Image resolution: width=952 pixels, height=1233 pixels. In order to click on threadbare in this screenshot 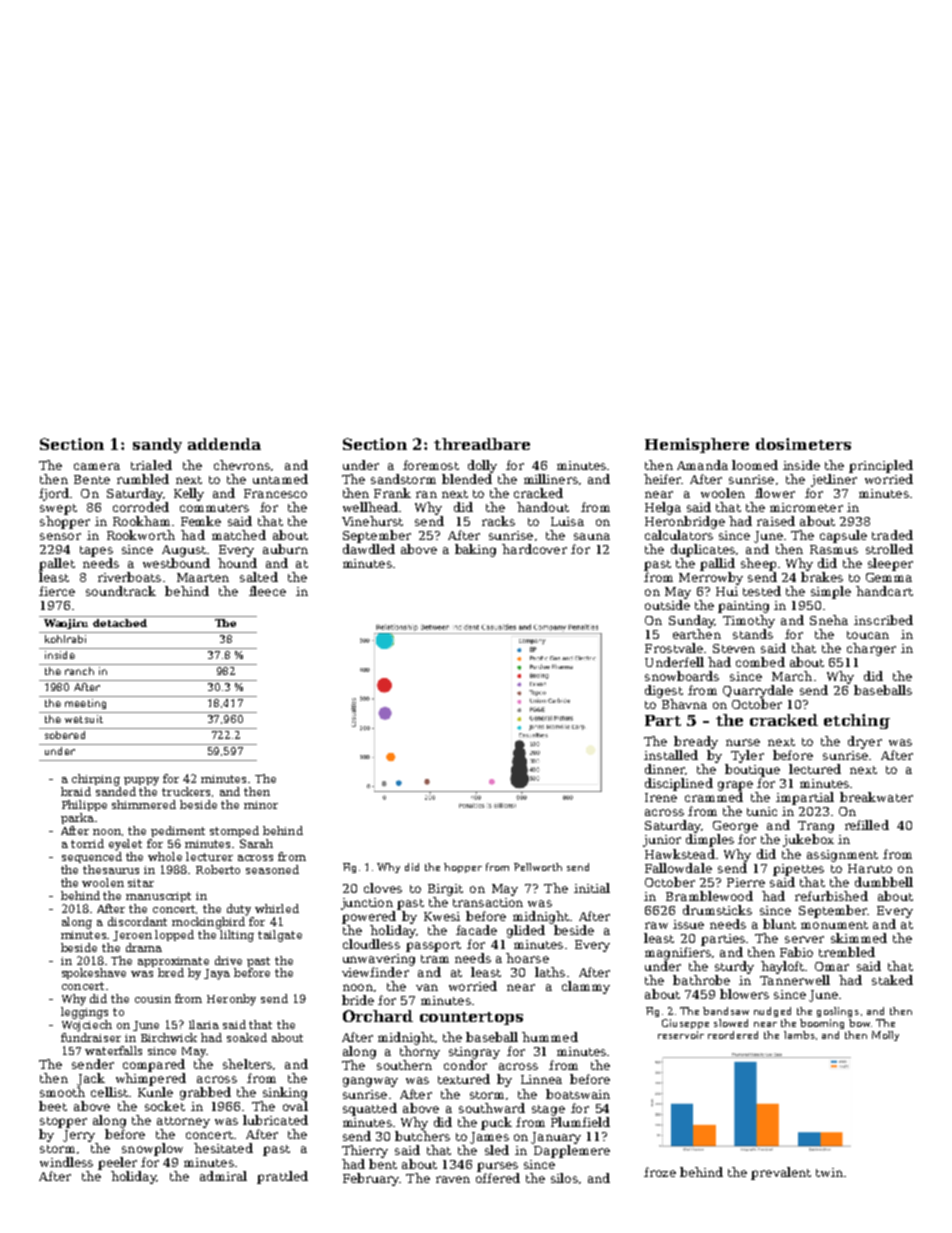, I will do `click(482, 444)`.
